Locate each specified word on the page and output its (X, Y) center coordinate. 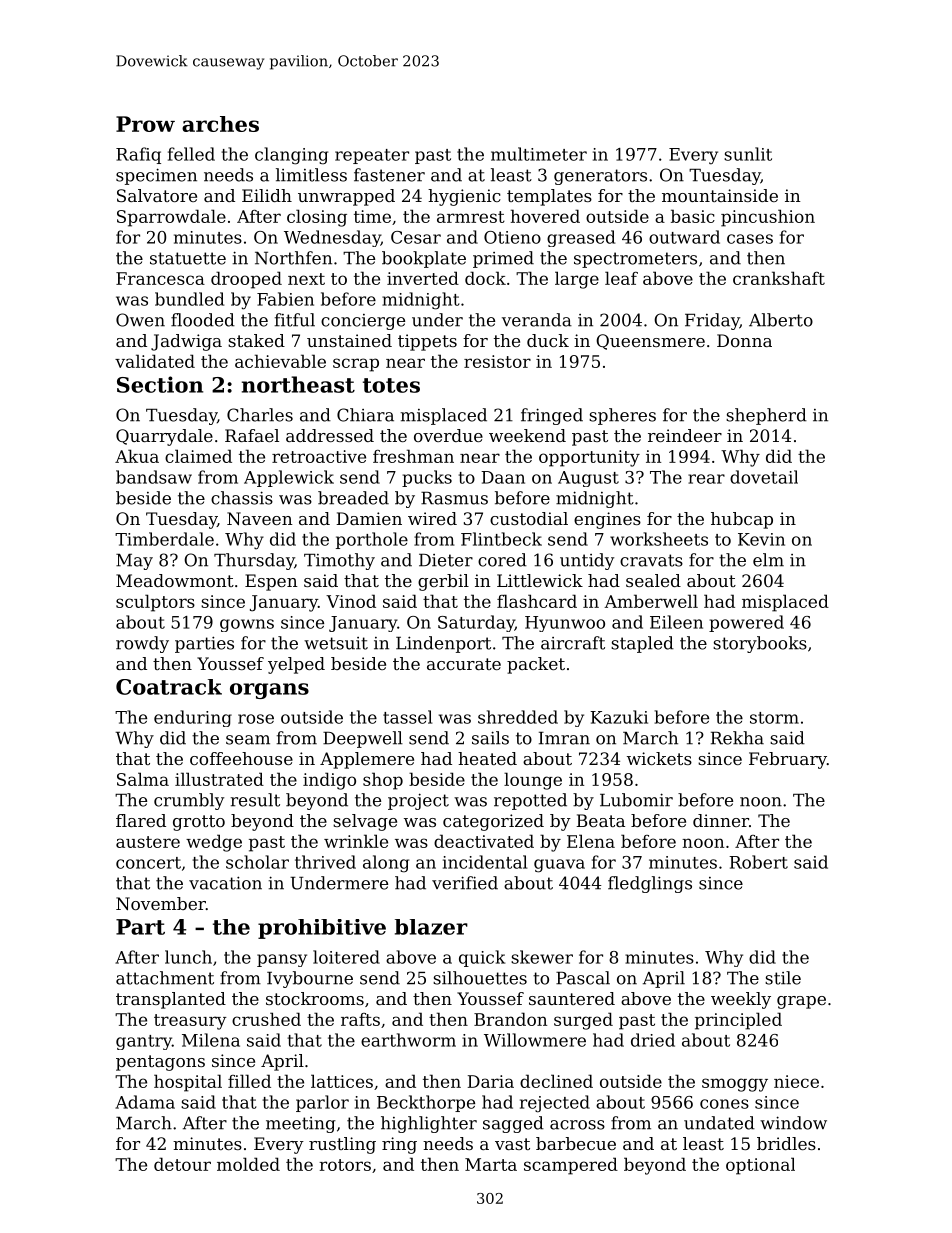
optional (760, 1166)
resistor (497, 361)
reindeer (685, 435)
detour (182, 1164)
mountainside (720, 195)
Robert (758, 862)
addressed (330, 435)
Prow (145, 124)
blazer (431, 927)
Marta (491, 1164)
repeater (372, 156)
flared (141, 820)
